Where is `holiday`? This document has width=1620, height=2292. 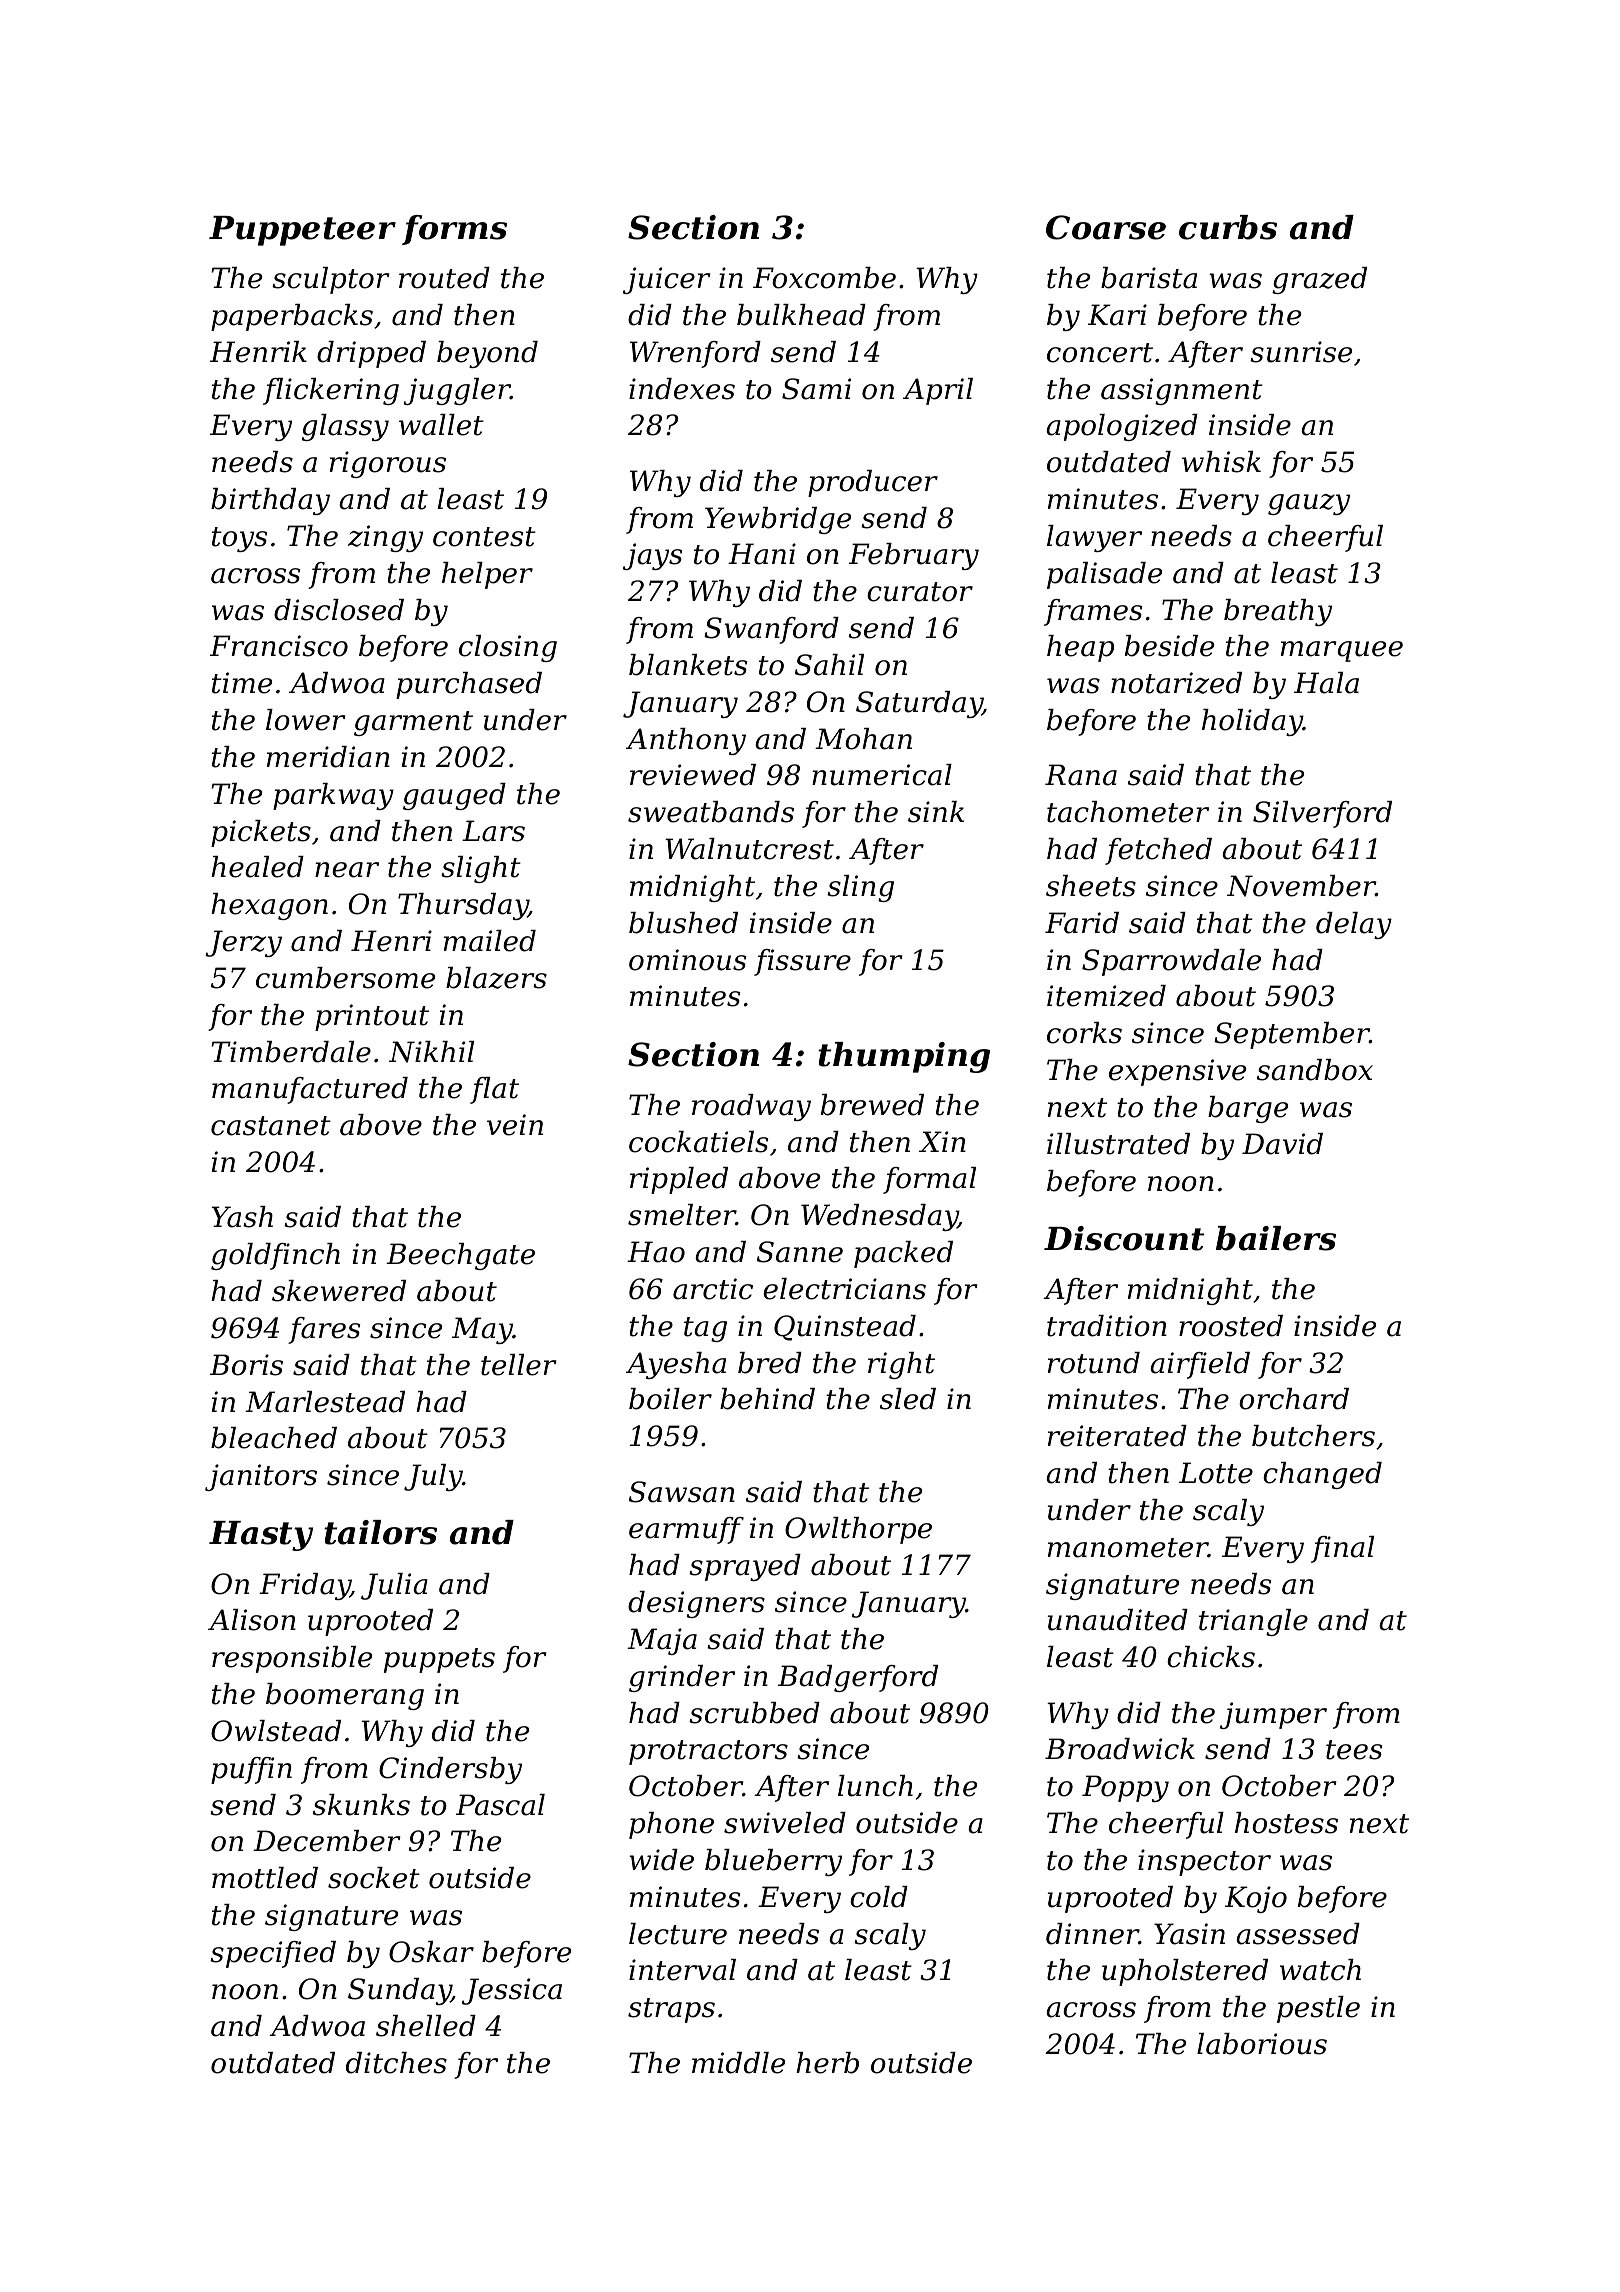
holiday is located at coordinates (1252, 722).
